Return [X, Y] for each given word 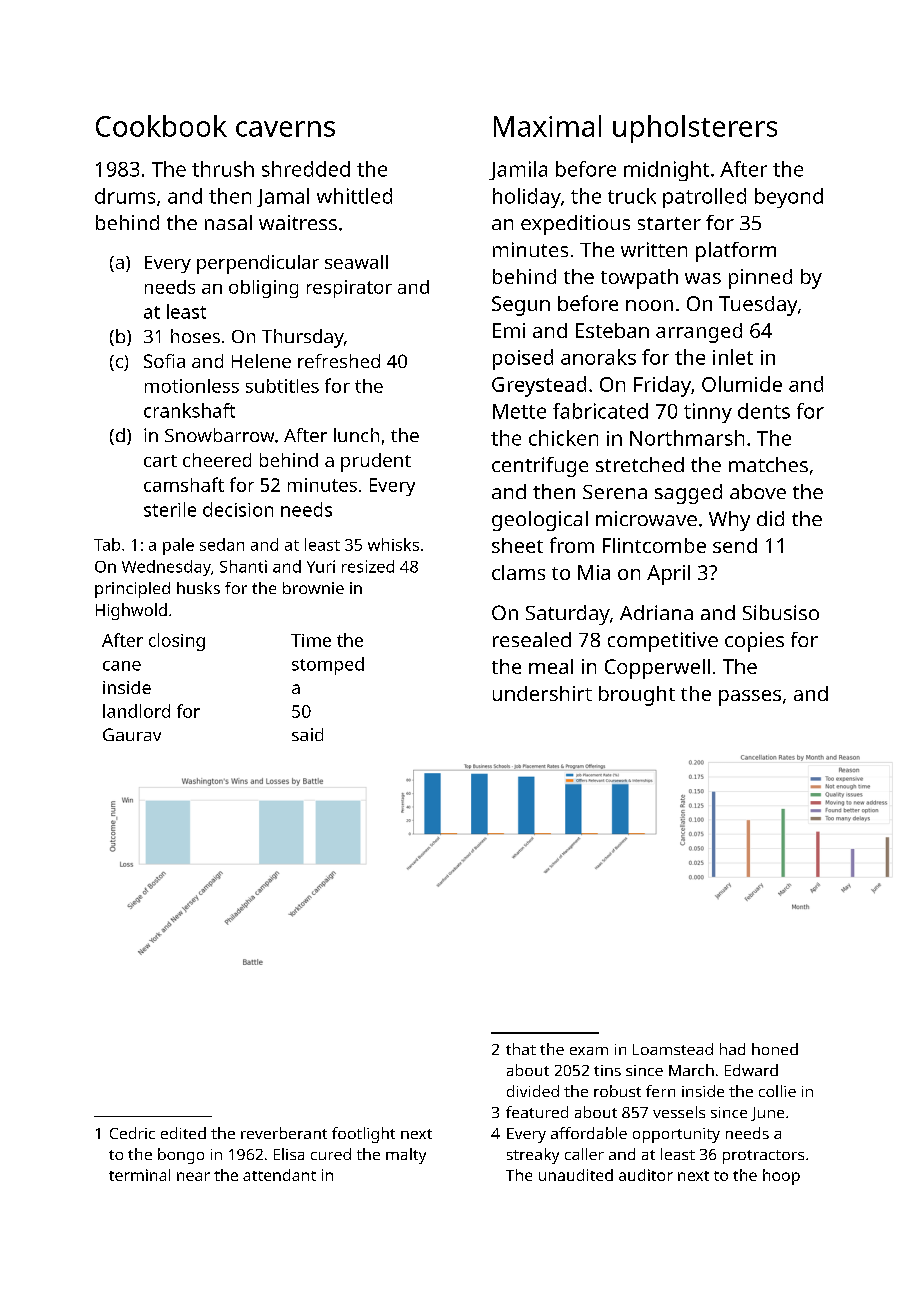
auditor [646, 1175]
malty [406, 1156]
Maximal [547, 126]
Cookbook [161, 126]
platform [736, 252]
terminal [139, 1175]
